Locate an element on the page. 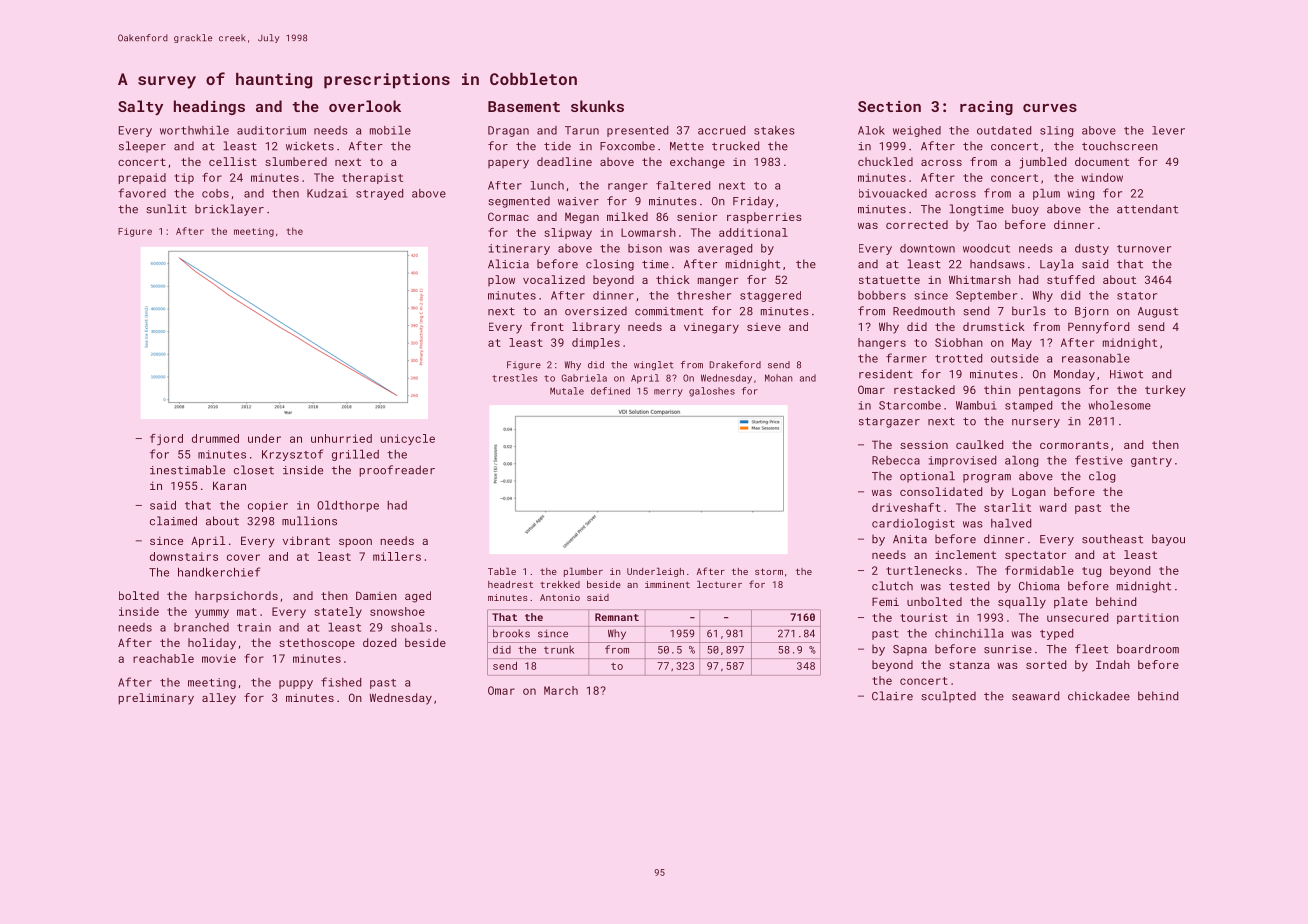  southeast is located at coordinates (1112, 539).
